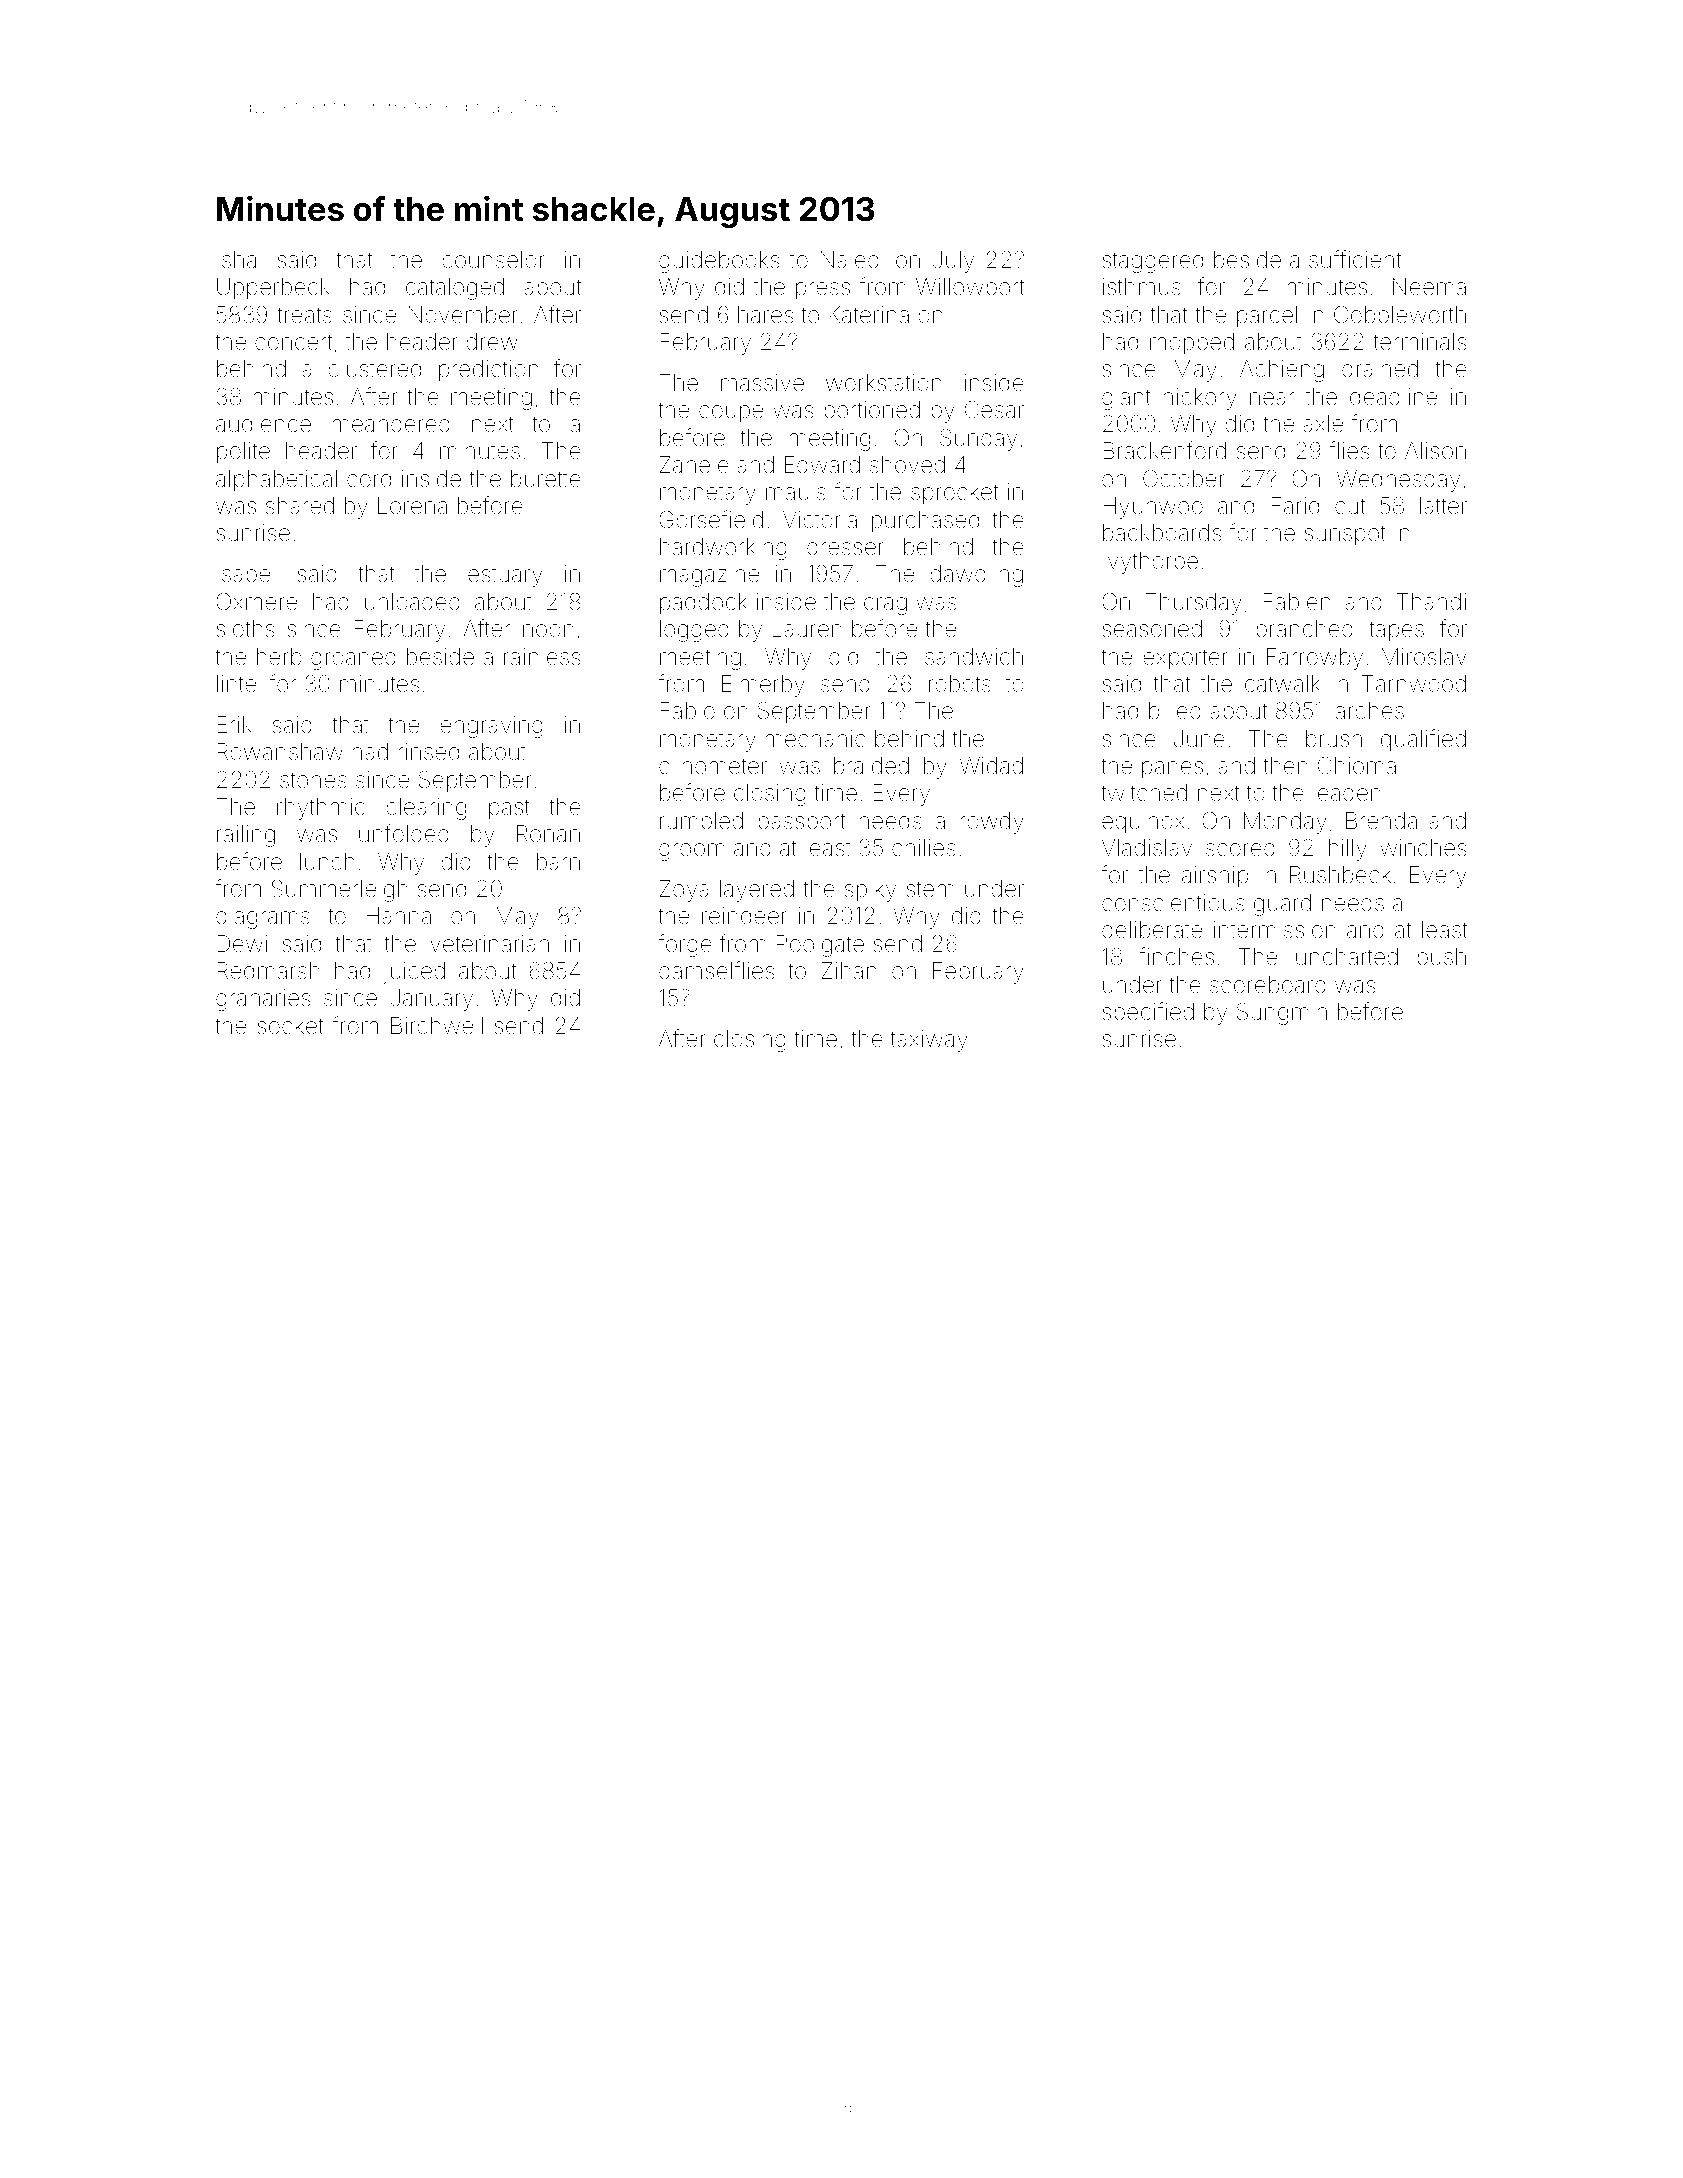 The image size is (1683, 2178). Describe the element at coordinates (871, 766) in the page. I see `braided` at that location.
